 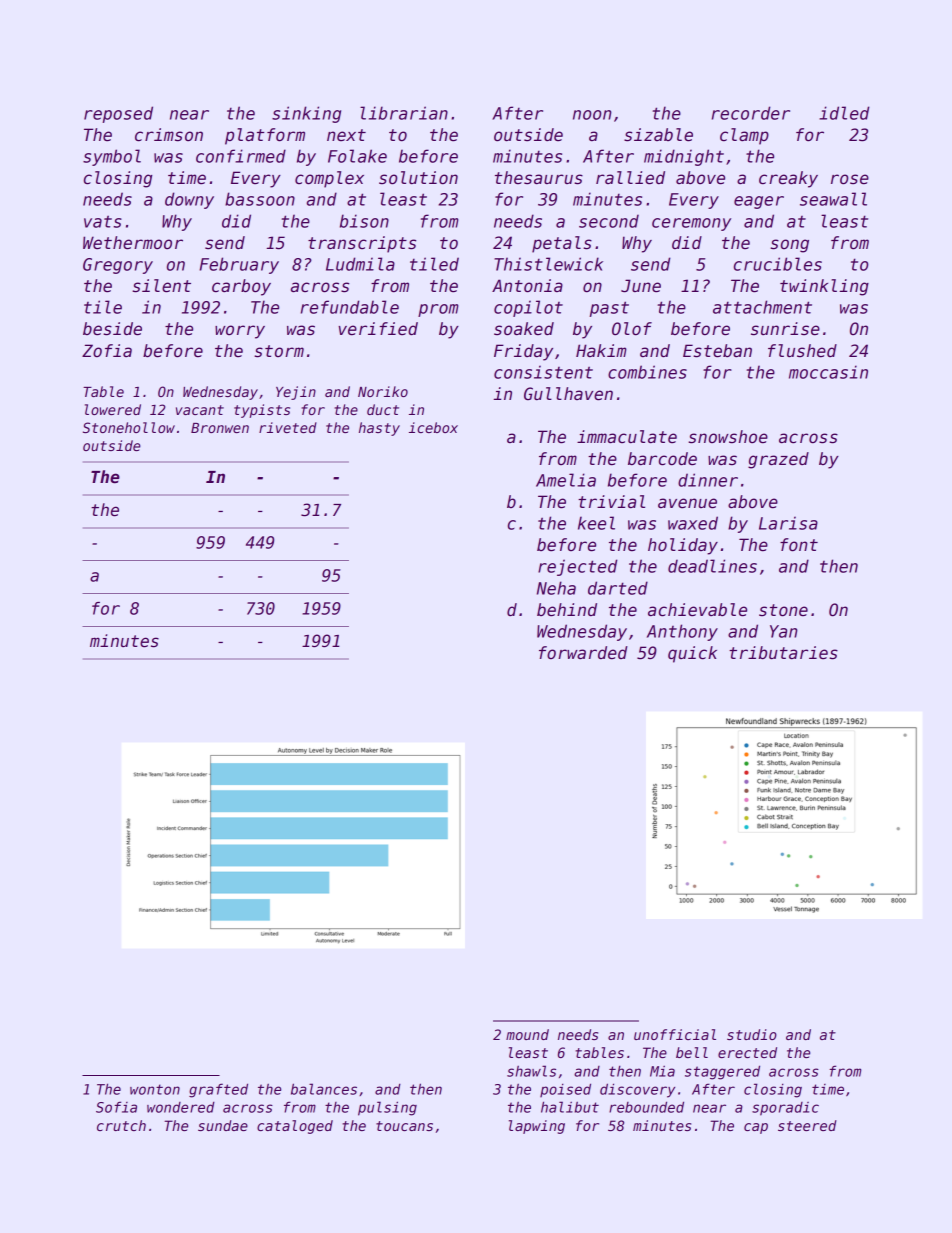 What do you see at coordinates (527, 1034) in the page?
I see `mound` at bounding box center [527, 1034].
